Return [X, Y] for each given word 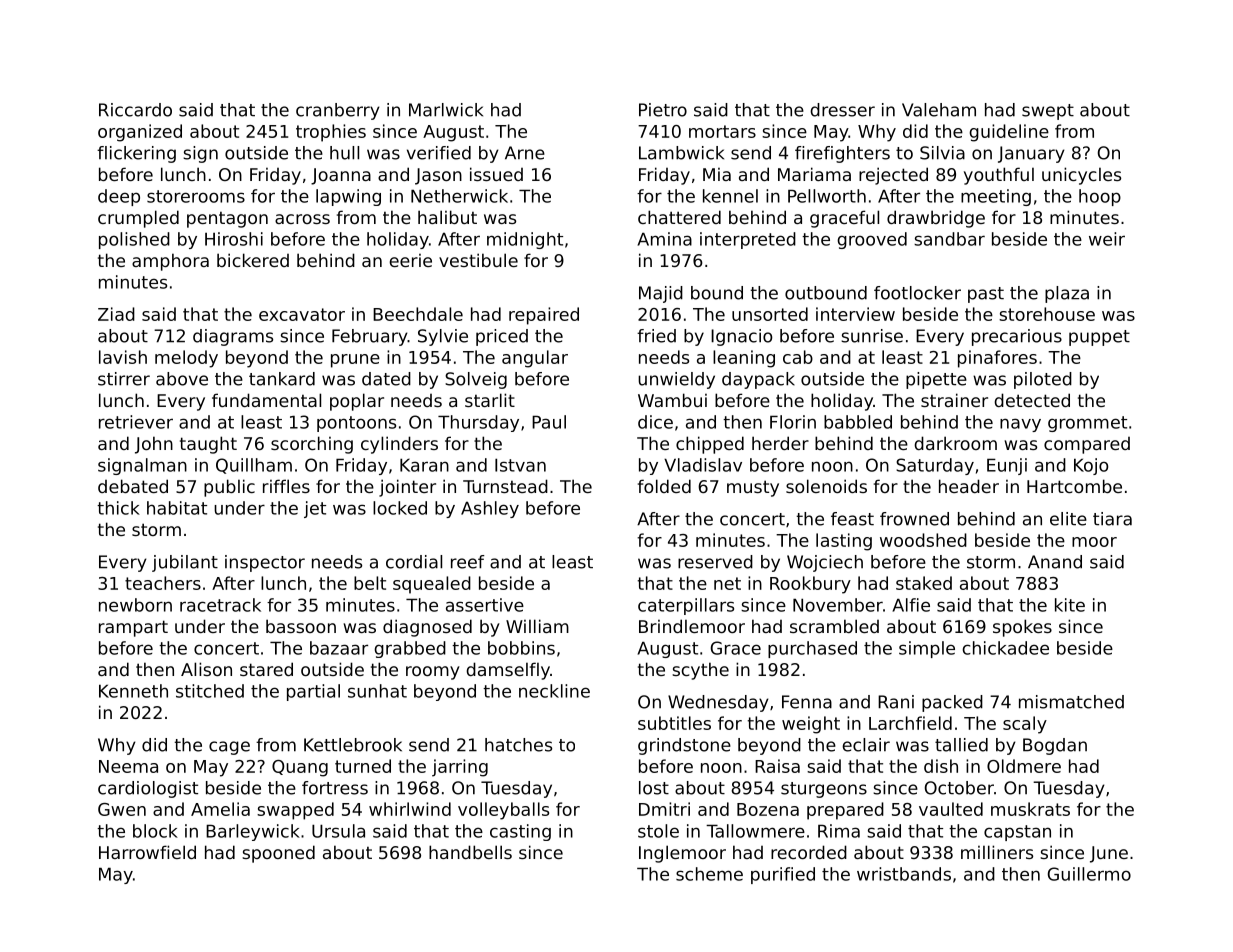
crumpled [138, 219]
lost [654, 788]
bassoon [301, 626]
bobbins [521, 648]
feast [852, 519]
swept [1048, 112]
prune [355, 361]
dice [655, 422]
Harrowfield [147, 852]
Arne [525, 153]
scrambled [834, 626]
